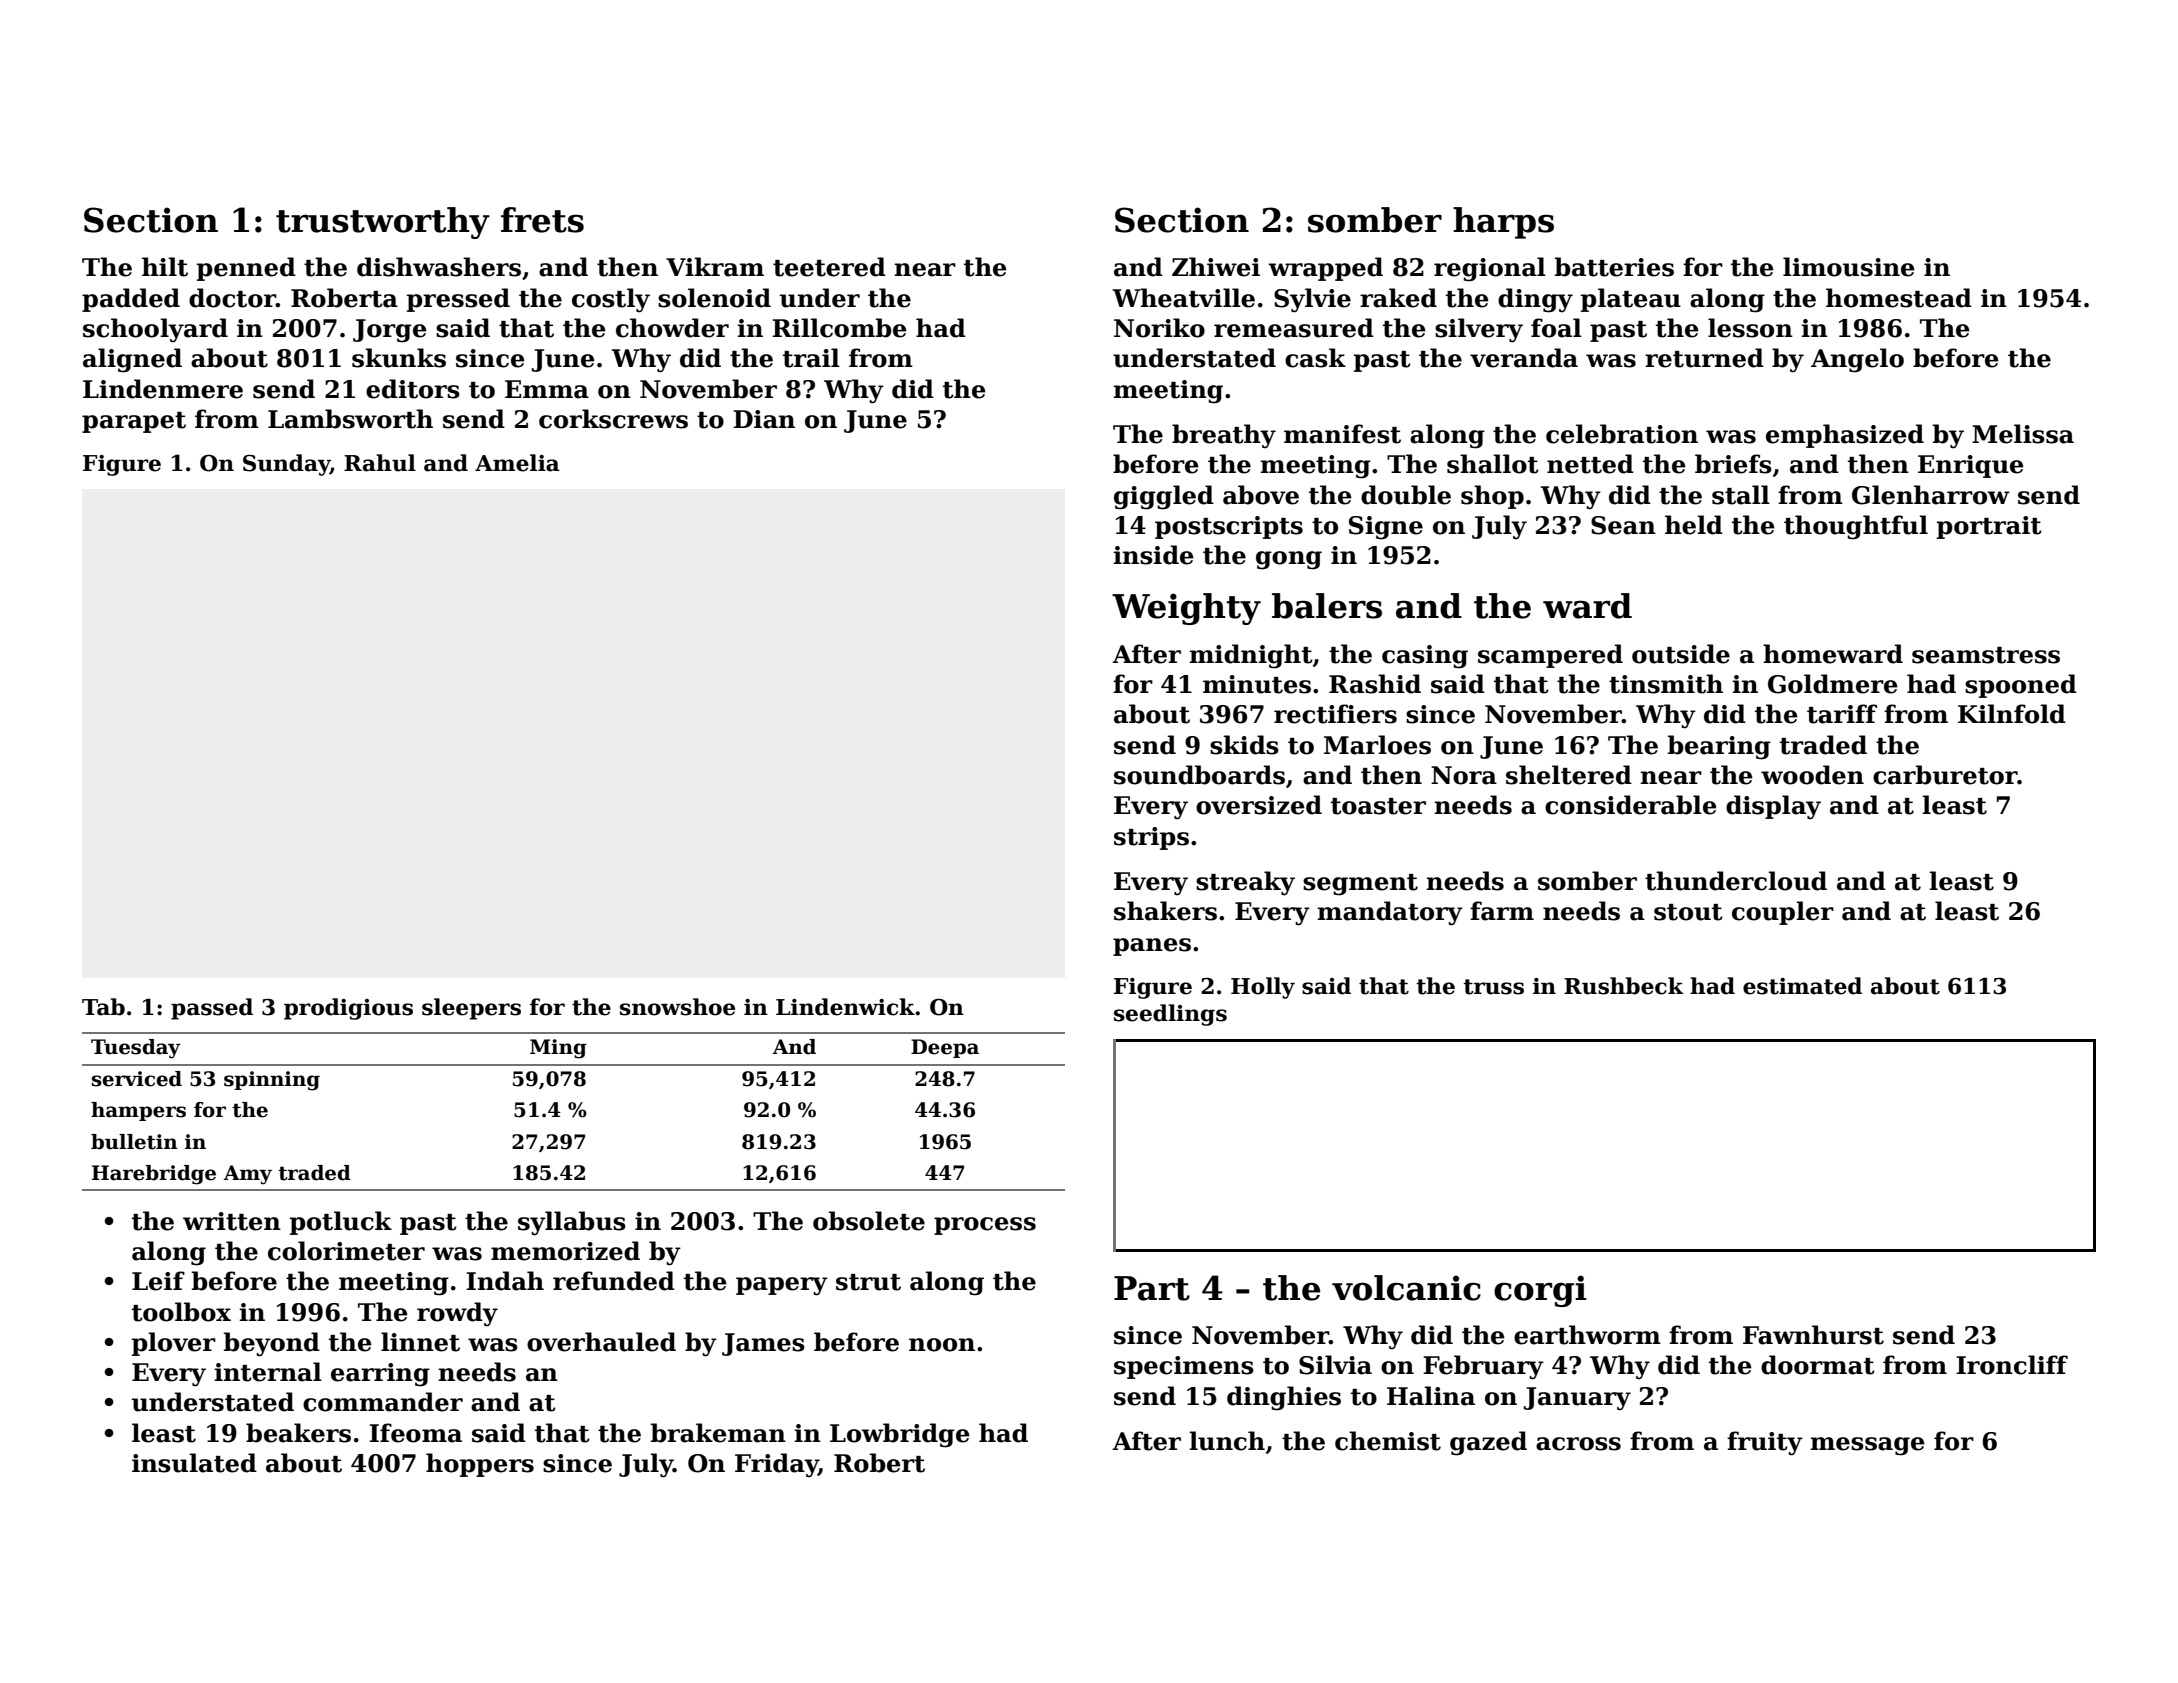 The height and width of the image is (1683, 2178). What do you see at coordinates (165, 267) in the image?
I see `hilt` at bounding box center [165, 267].
